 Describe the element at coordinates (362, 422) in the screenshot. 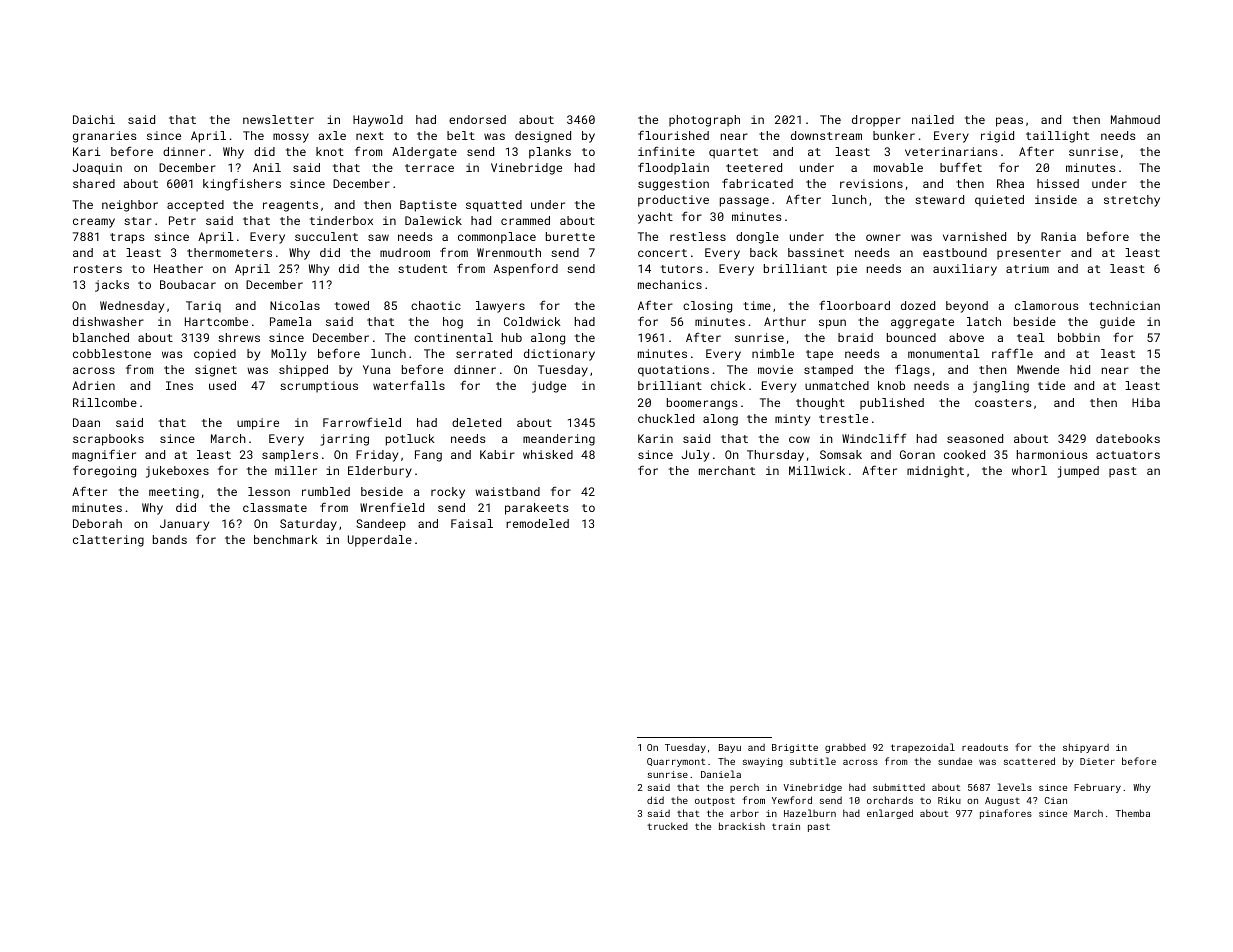

I see `Farrowfield` at that location.
